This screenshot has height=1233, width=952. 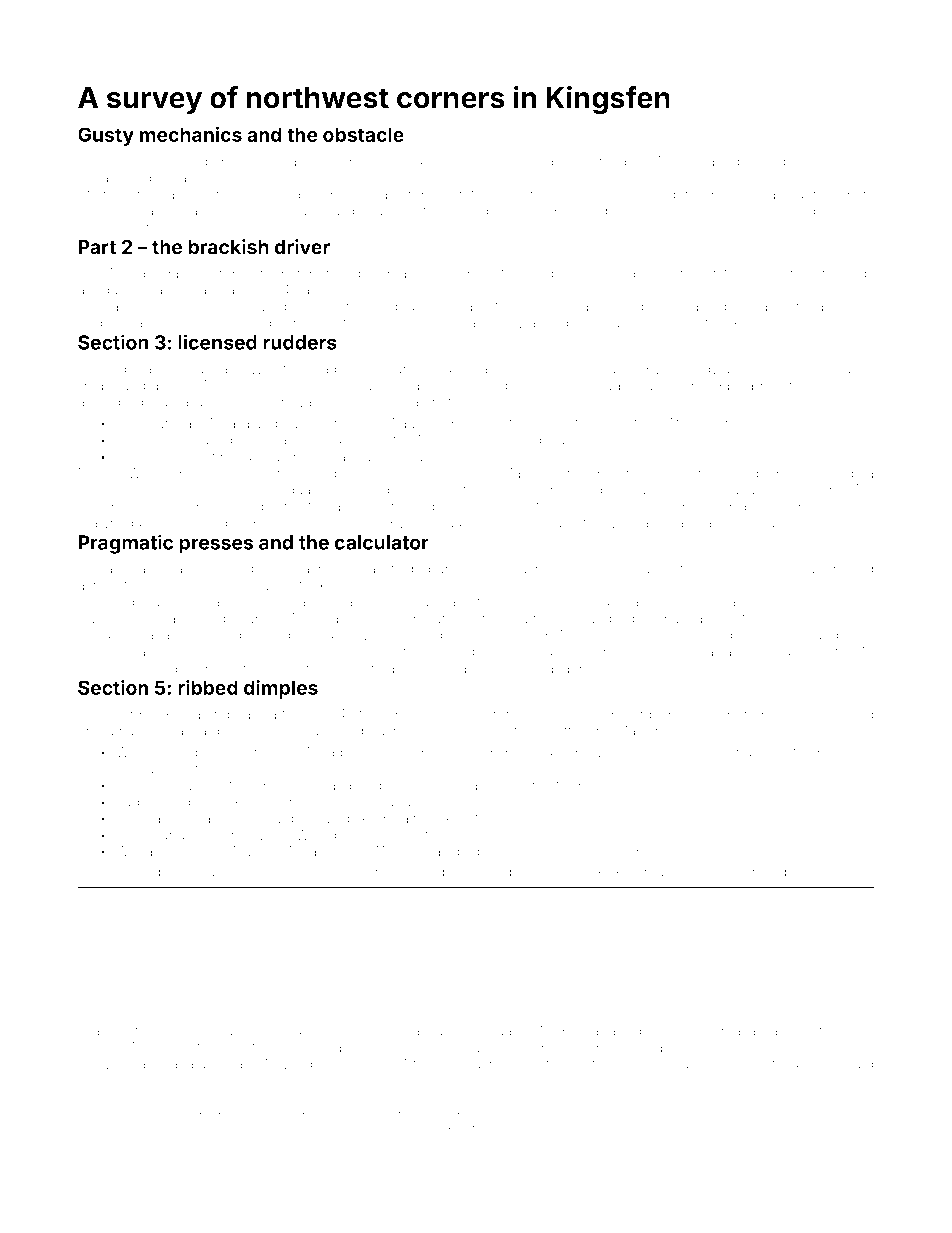 I want to click on Woodmarsh, so click(x=446, y=872).
